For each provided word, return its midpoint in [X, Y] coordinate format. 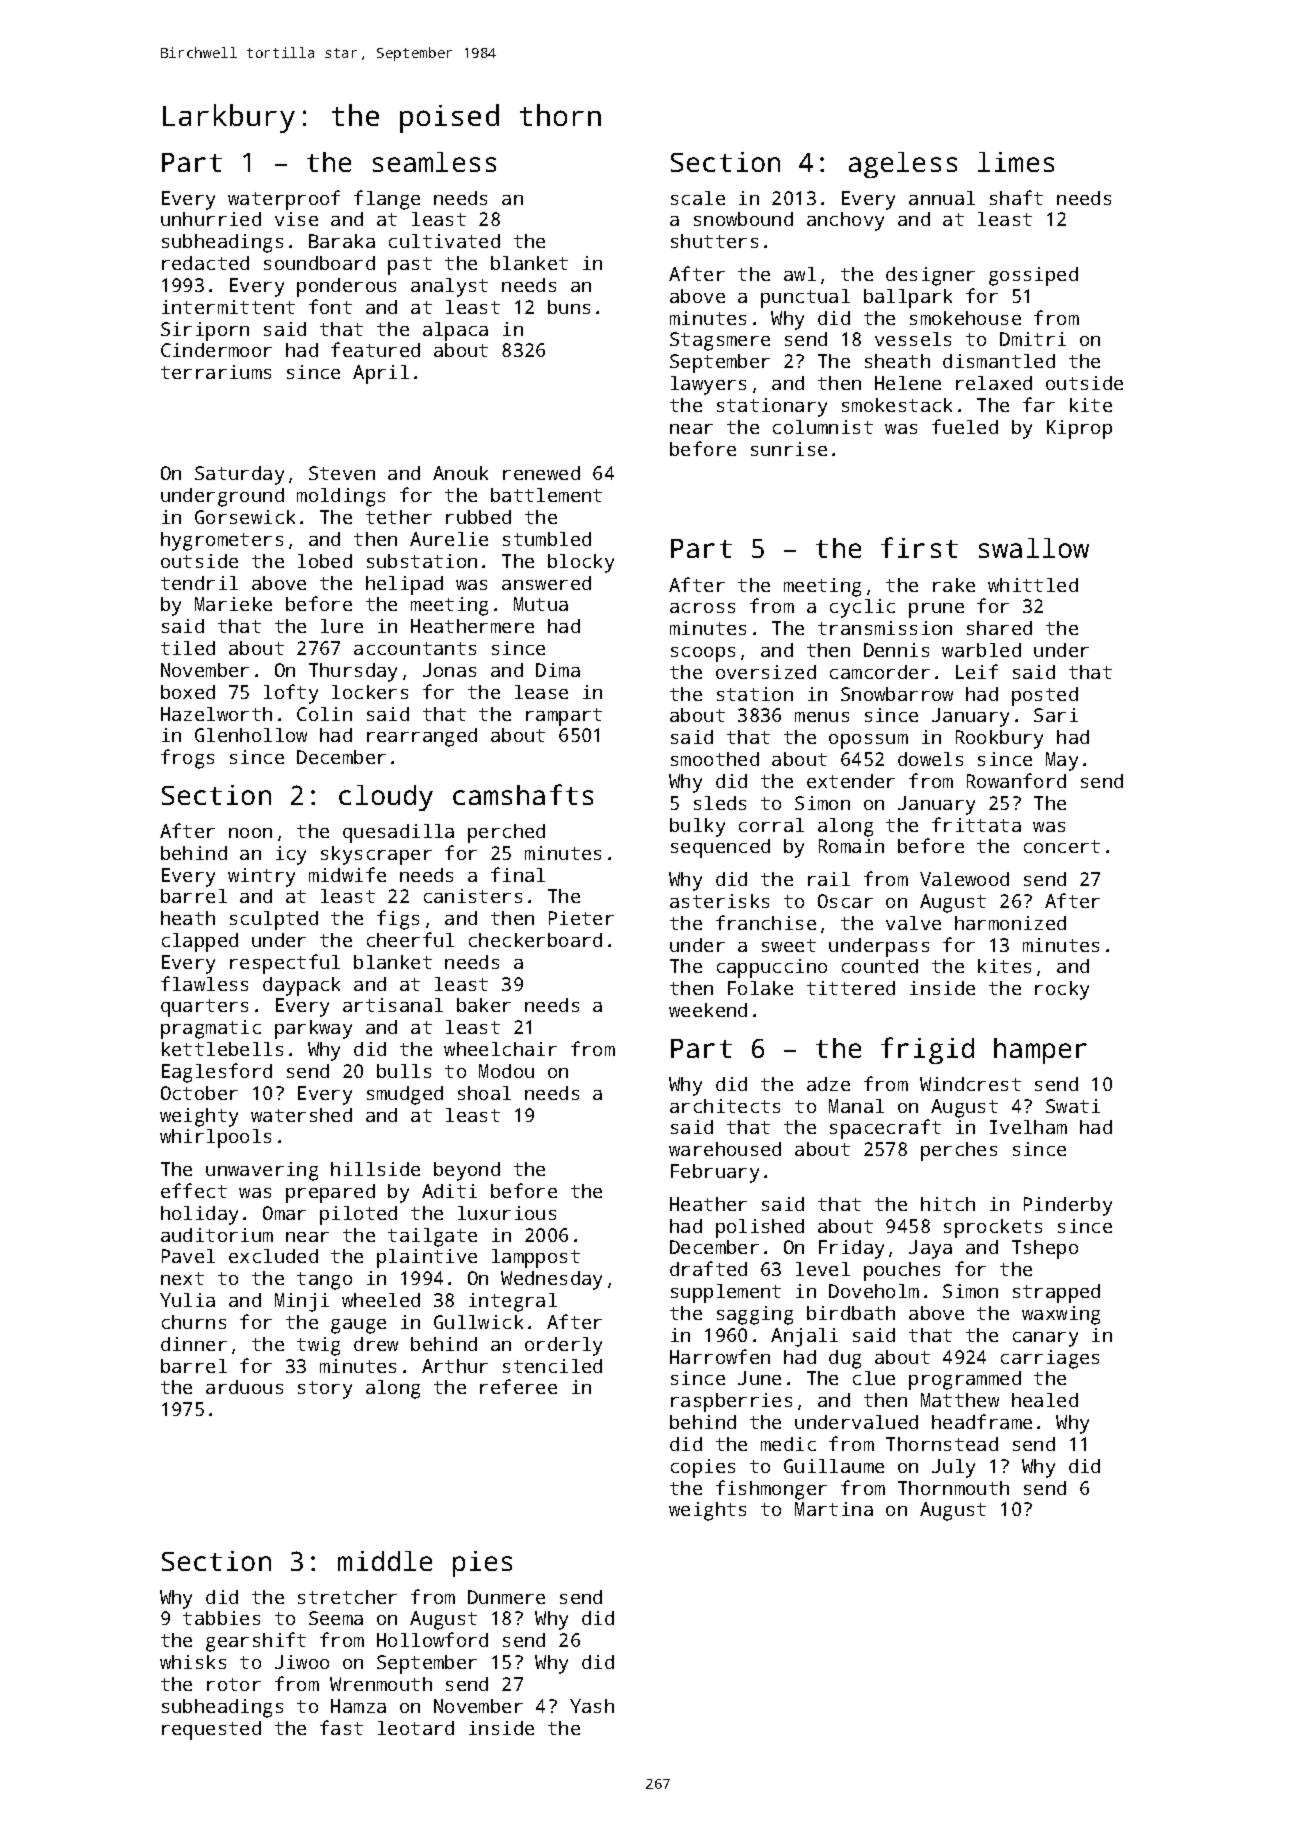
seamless [434, 162]
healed [1045, 1400]
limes [1016, 162]
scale [698, 198]
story [325, 1390]
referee [518, 1386]
